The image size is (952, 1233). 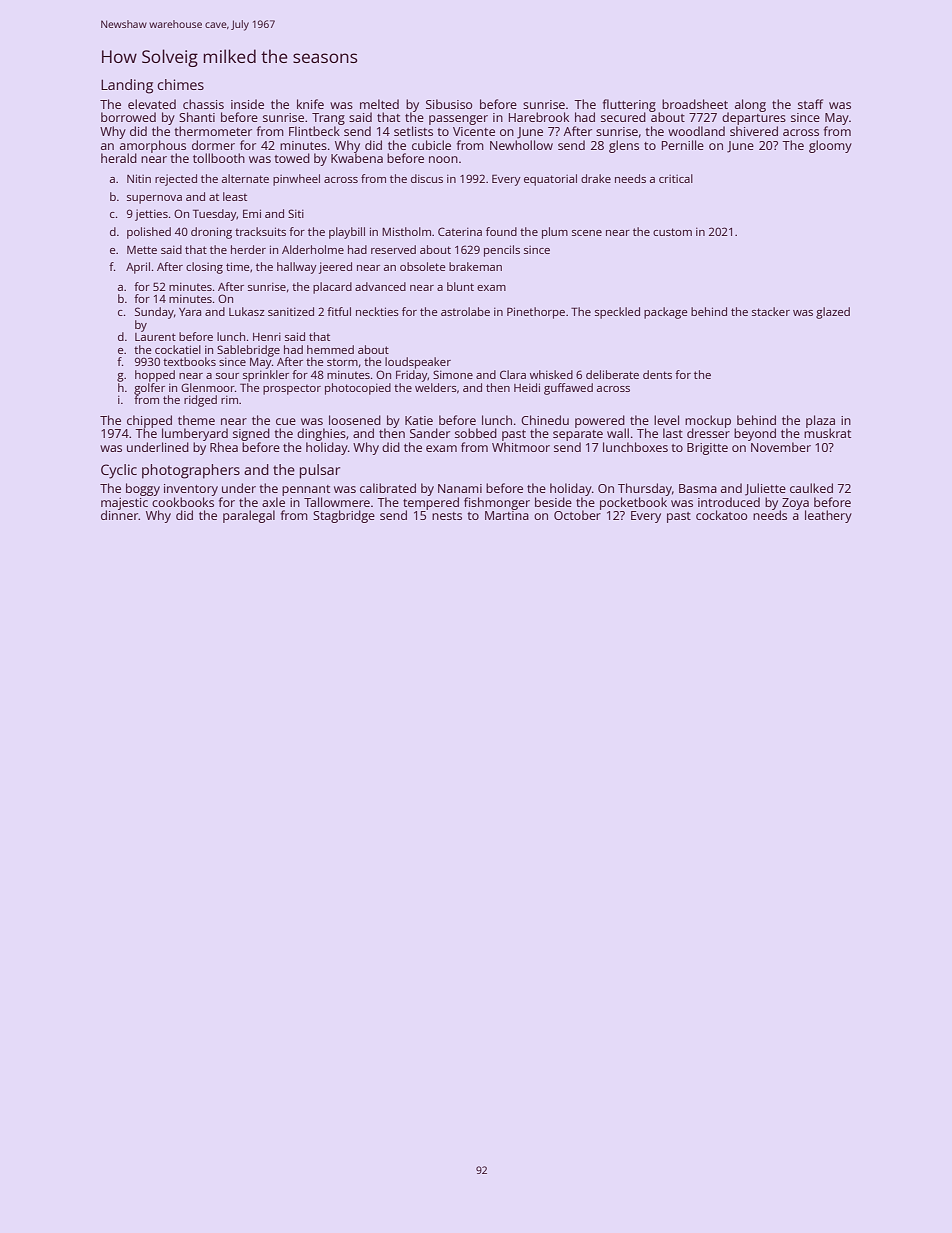 I want to click on dents, so click(x=657, y=374).
